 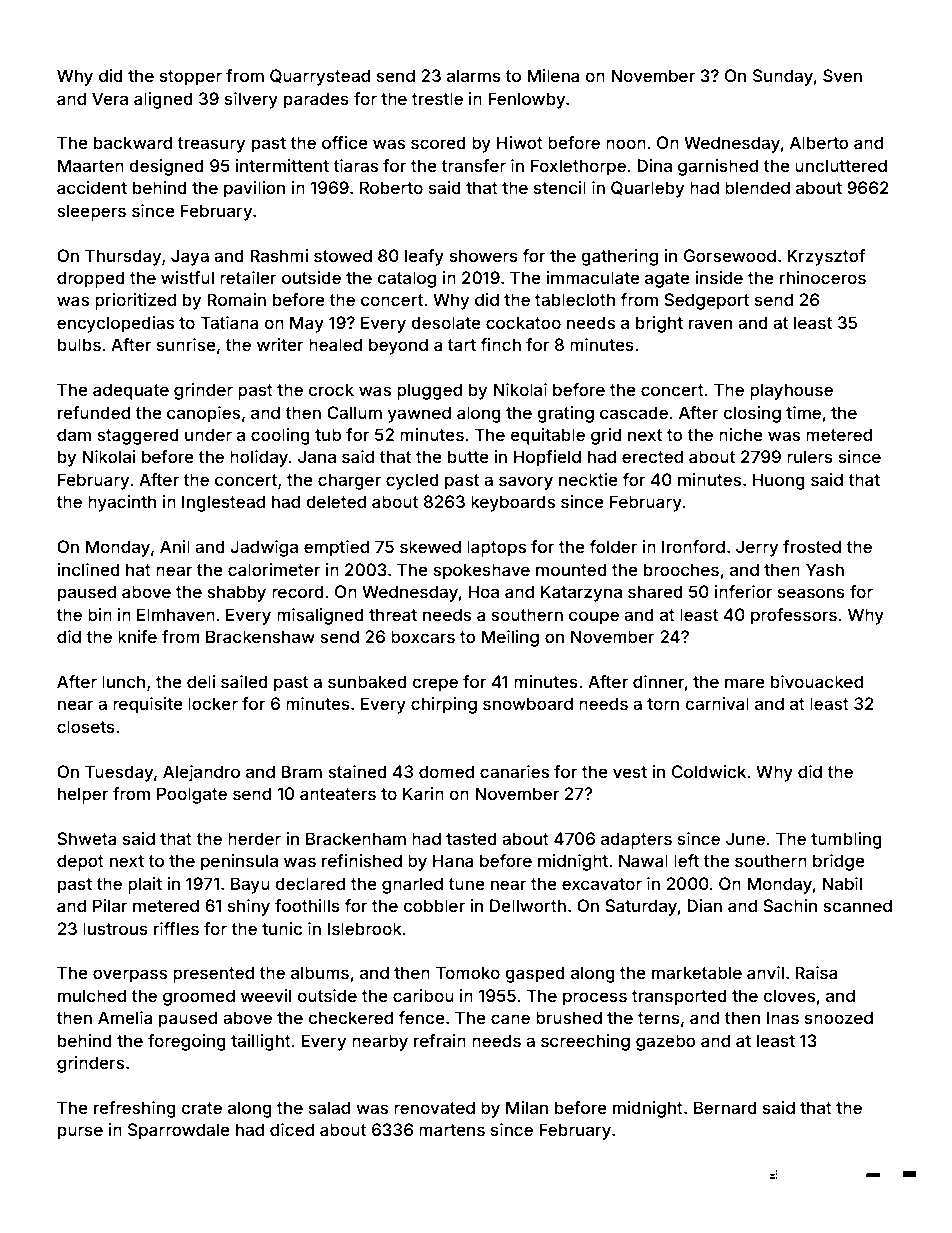 I want to click on caribou, so click(x=423, y=995).
